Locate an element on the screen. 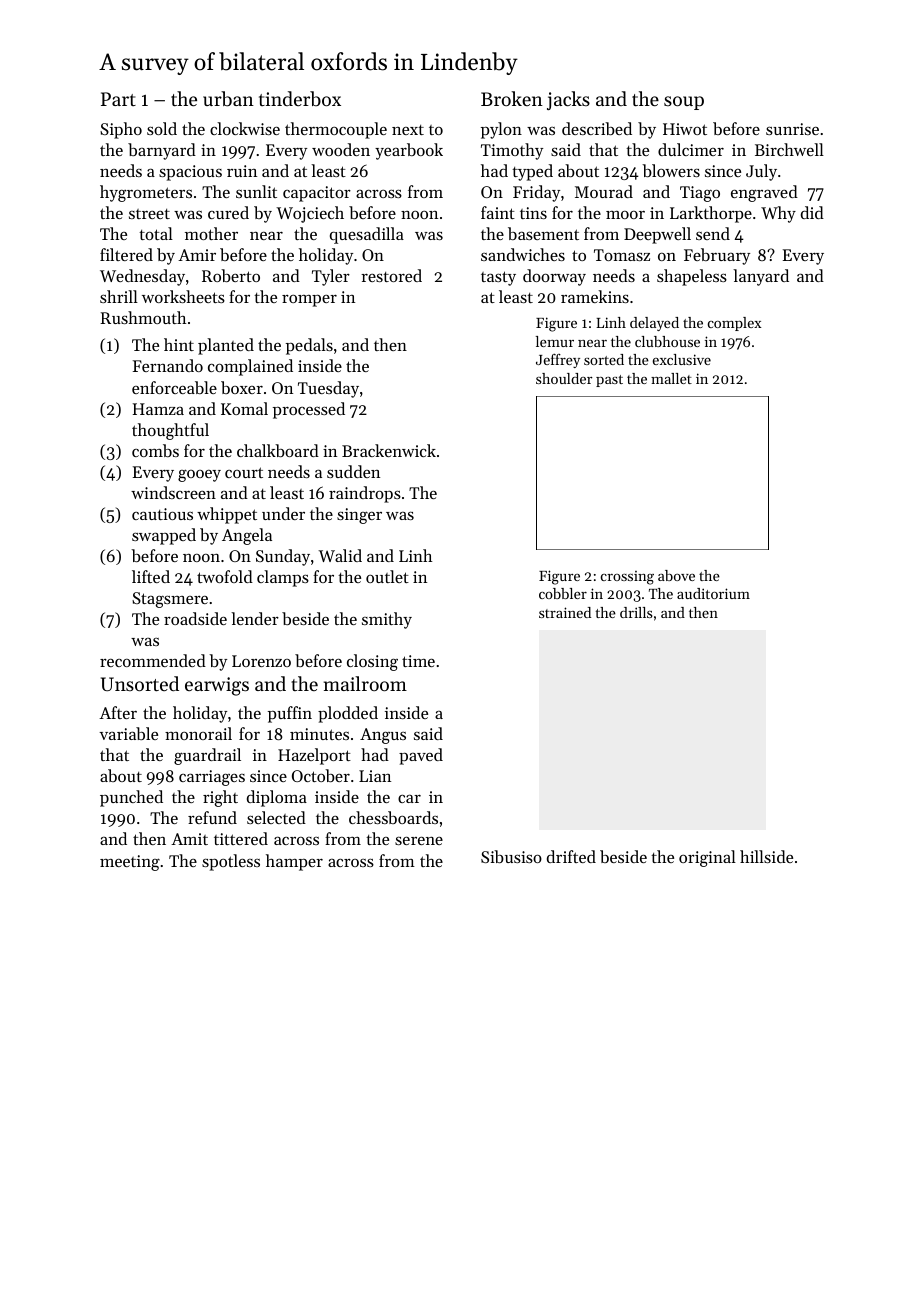 This screenshot has width=924, height=1308. planted is located at coordinates (226, 346).
